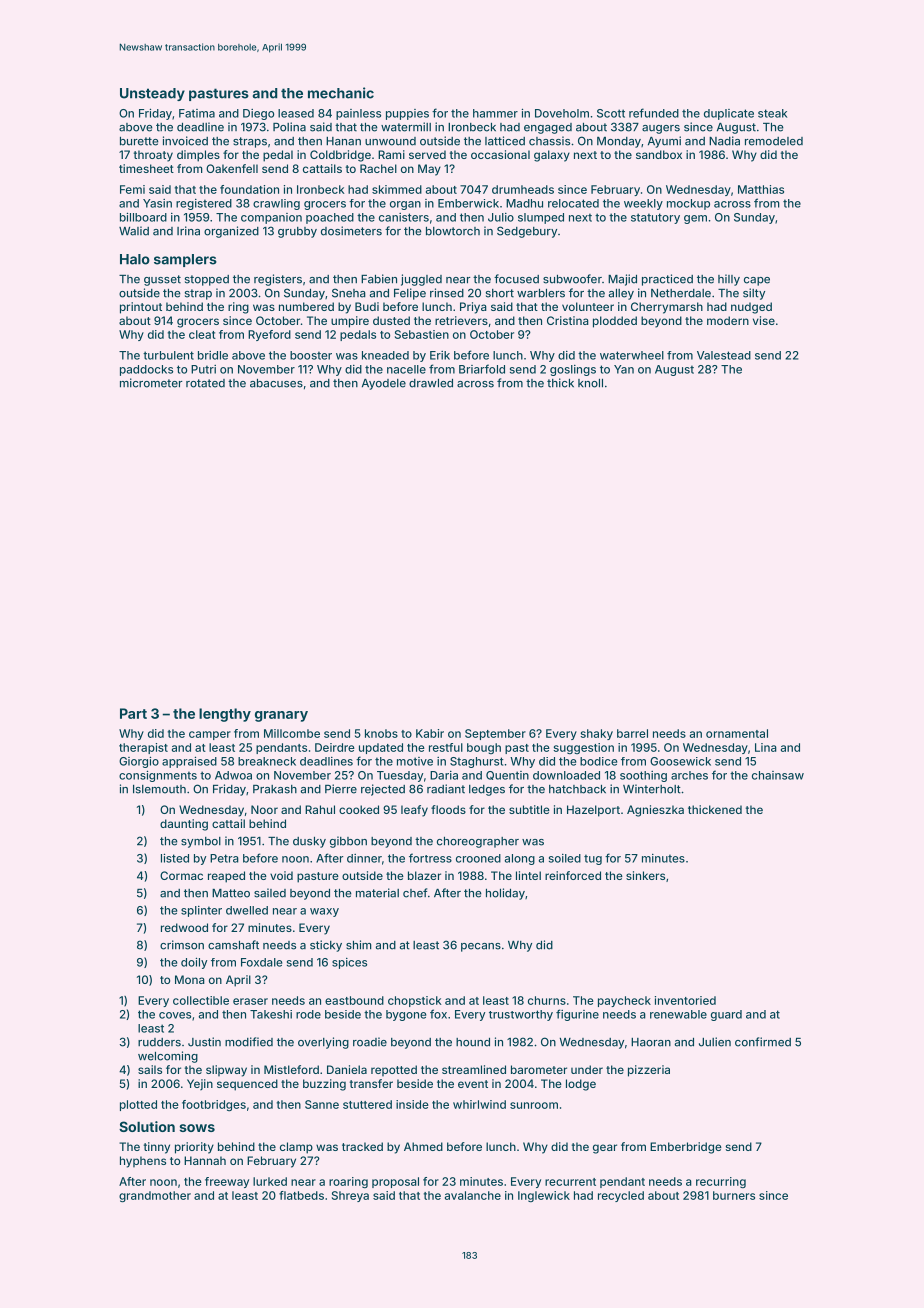  Describe the element at coordinates (133, 713) in the screenshot. I see `Part` at that location.
